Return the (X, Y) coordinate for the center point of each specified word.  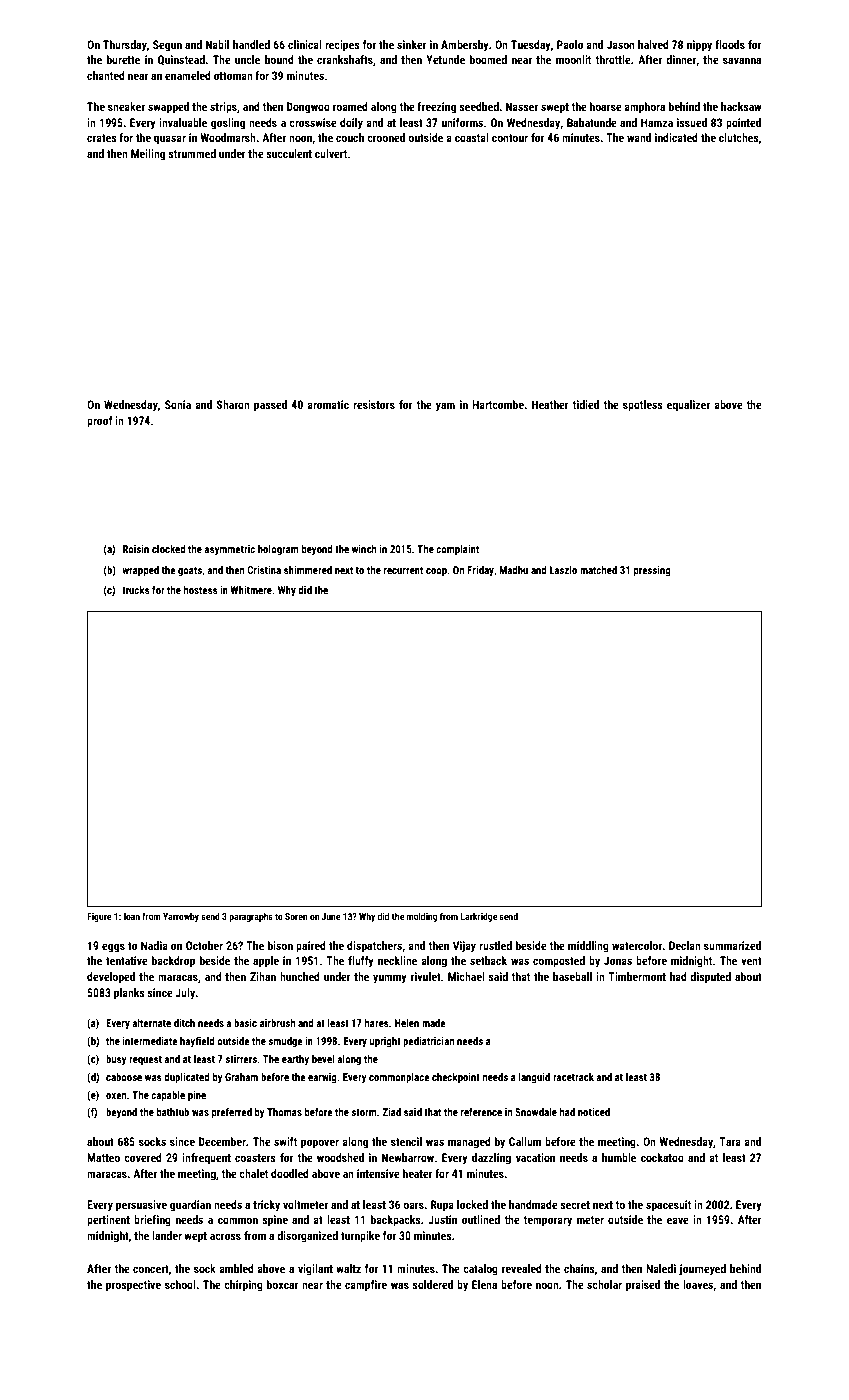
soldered (432, 1284)
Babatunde (592, 122)
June (331, 916)
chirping (243, 1286)
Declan (685, 945)
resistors (374, 404)
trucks (136, 590)
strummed (192, 153)
